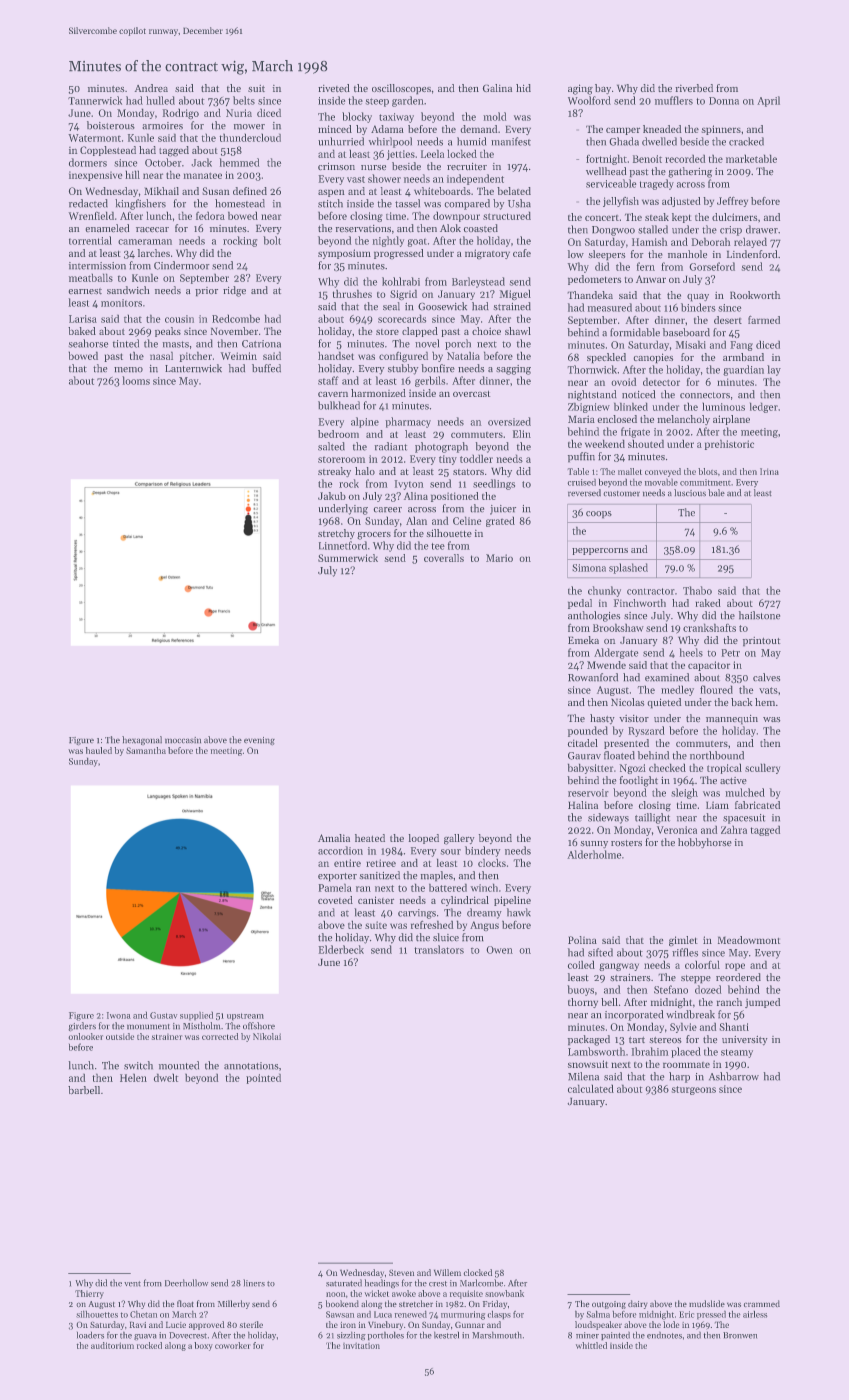 The width and height of the screenshot is (849, 1400). Describe the element at coordinates (591, 1088) in the screenshot. I see `calculated` at that location.
